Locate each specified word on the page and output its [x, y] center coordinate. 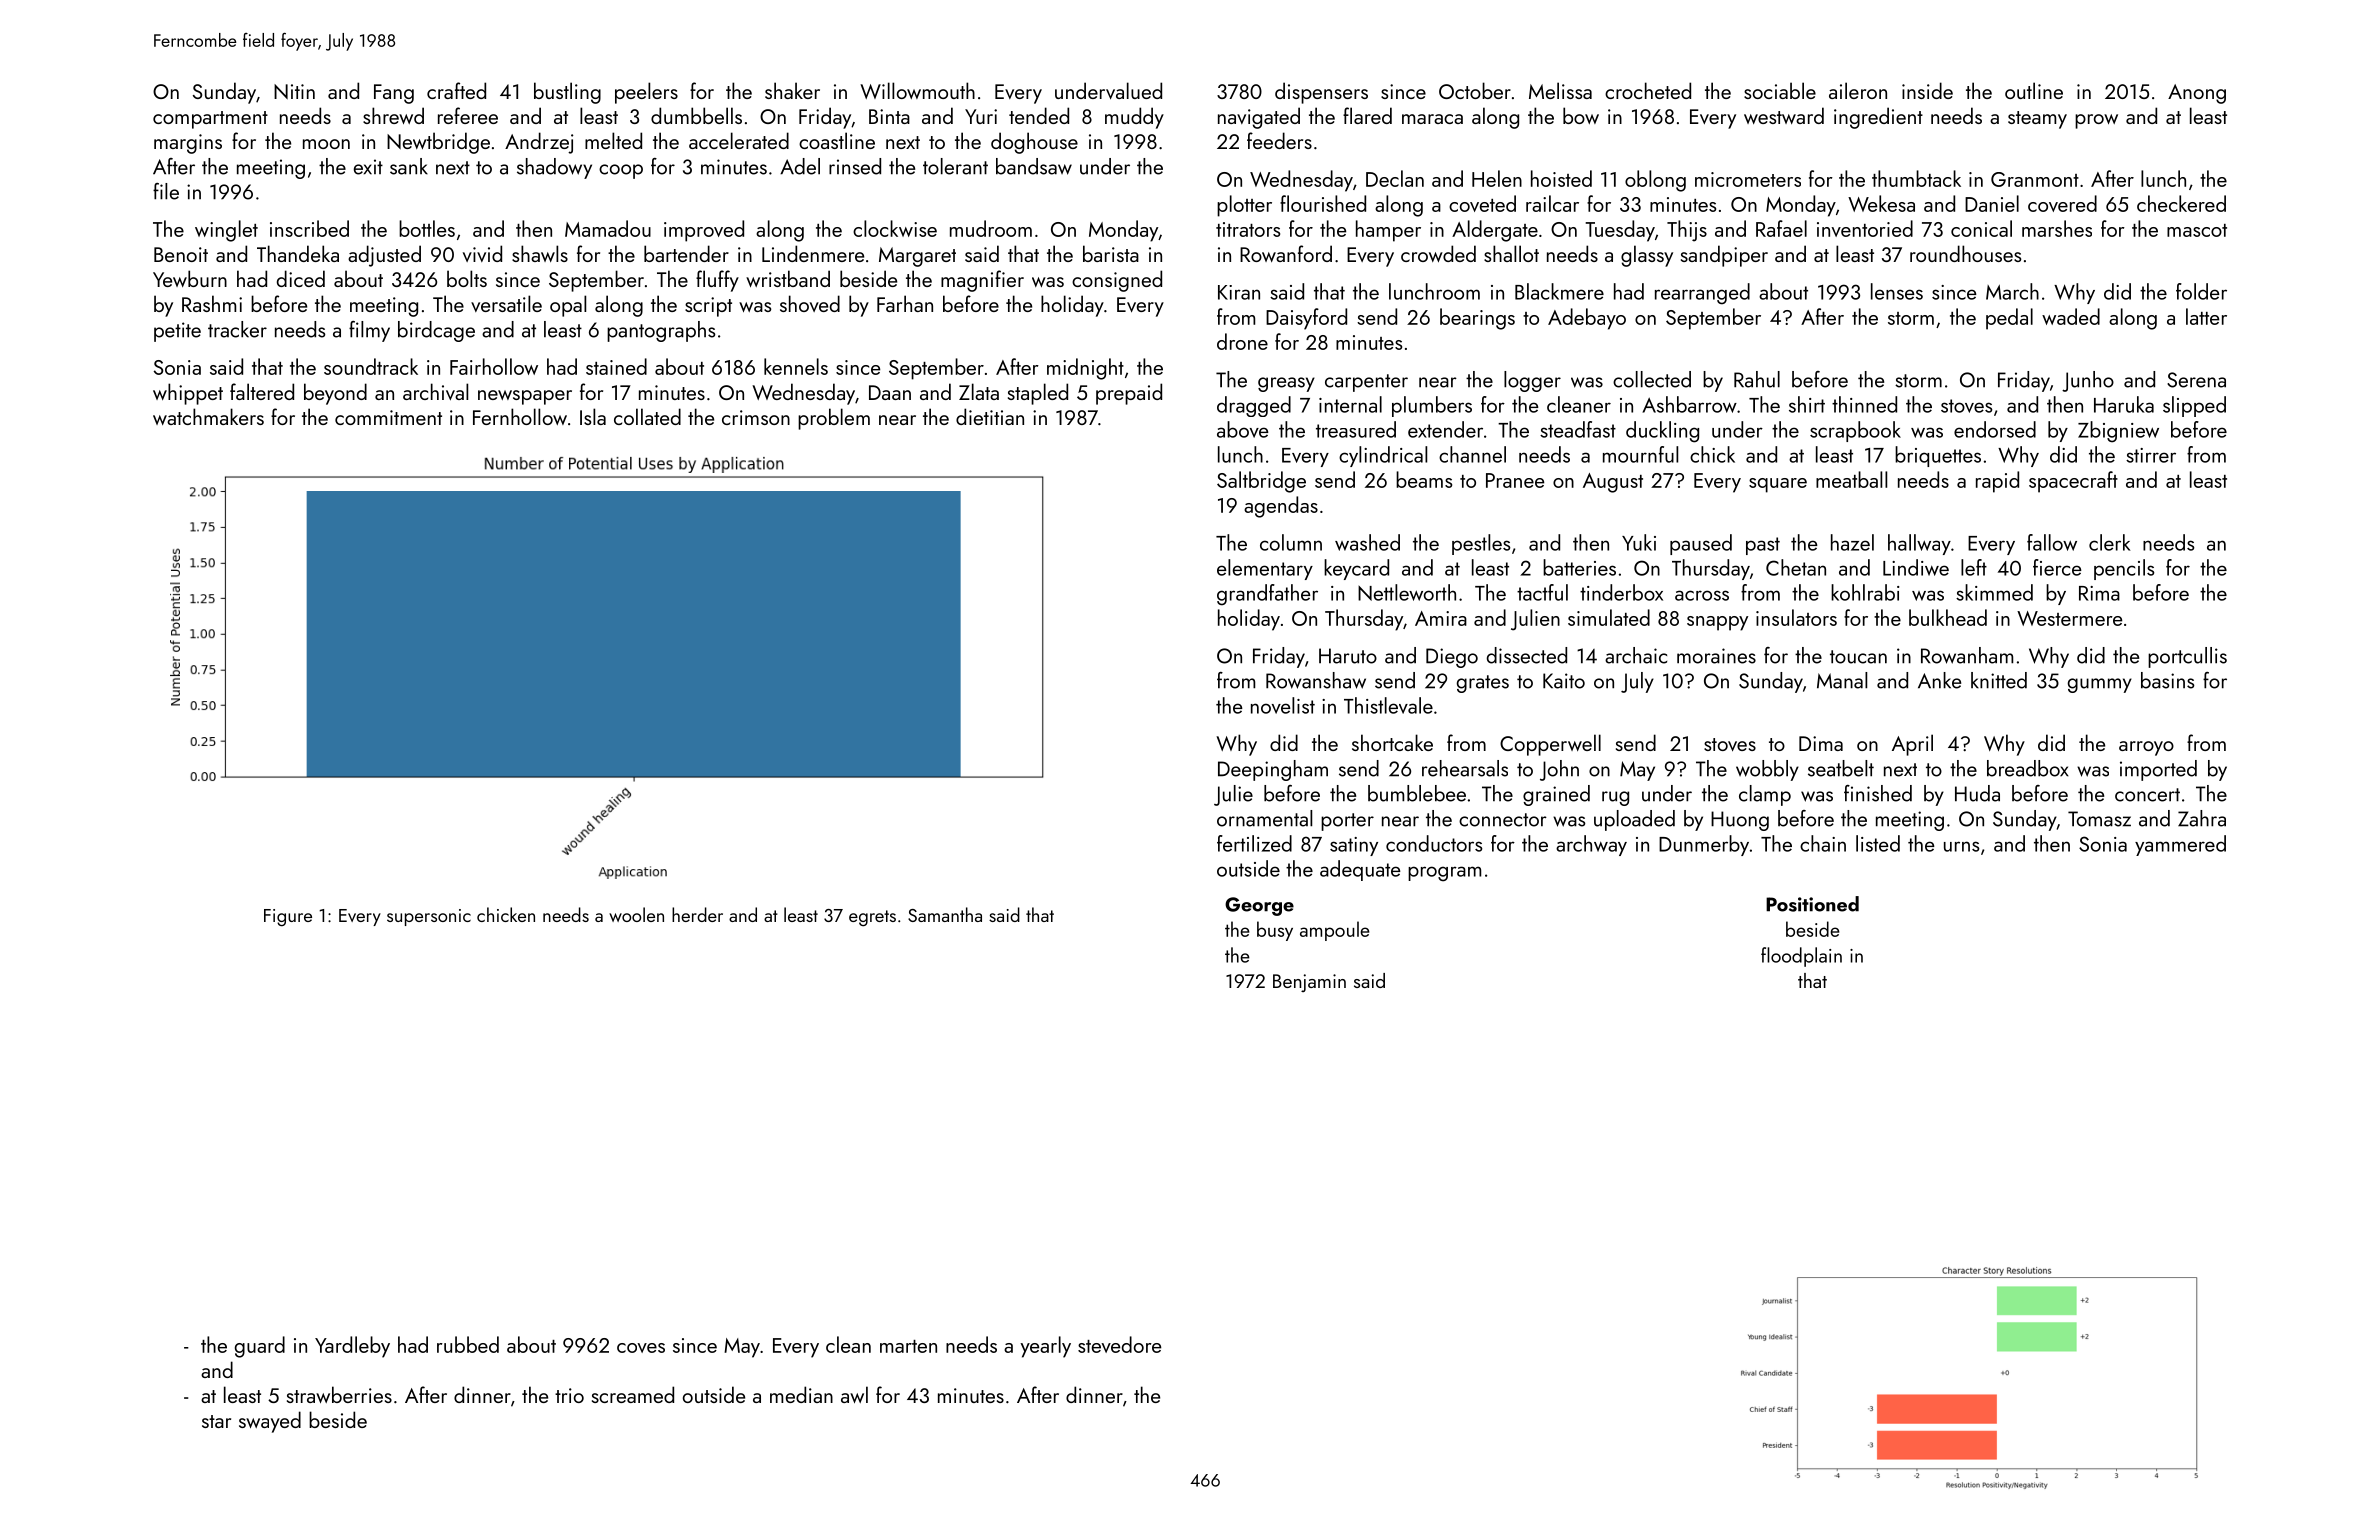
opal [568, 306]
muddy [1134, 118]
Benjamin [1309, 983]
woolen [636, 914]
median [801, 1394]
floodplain [1801, 957]
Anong [2197, 94]
